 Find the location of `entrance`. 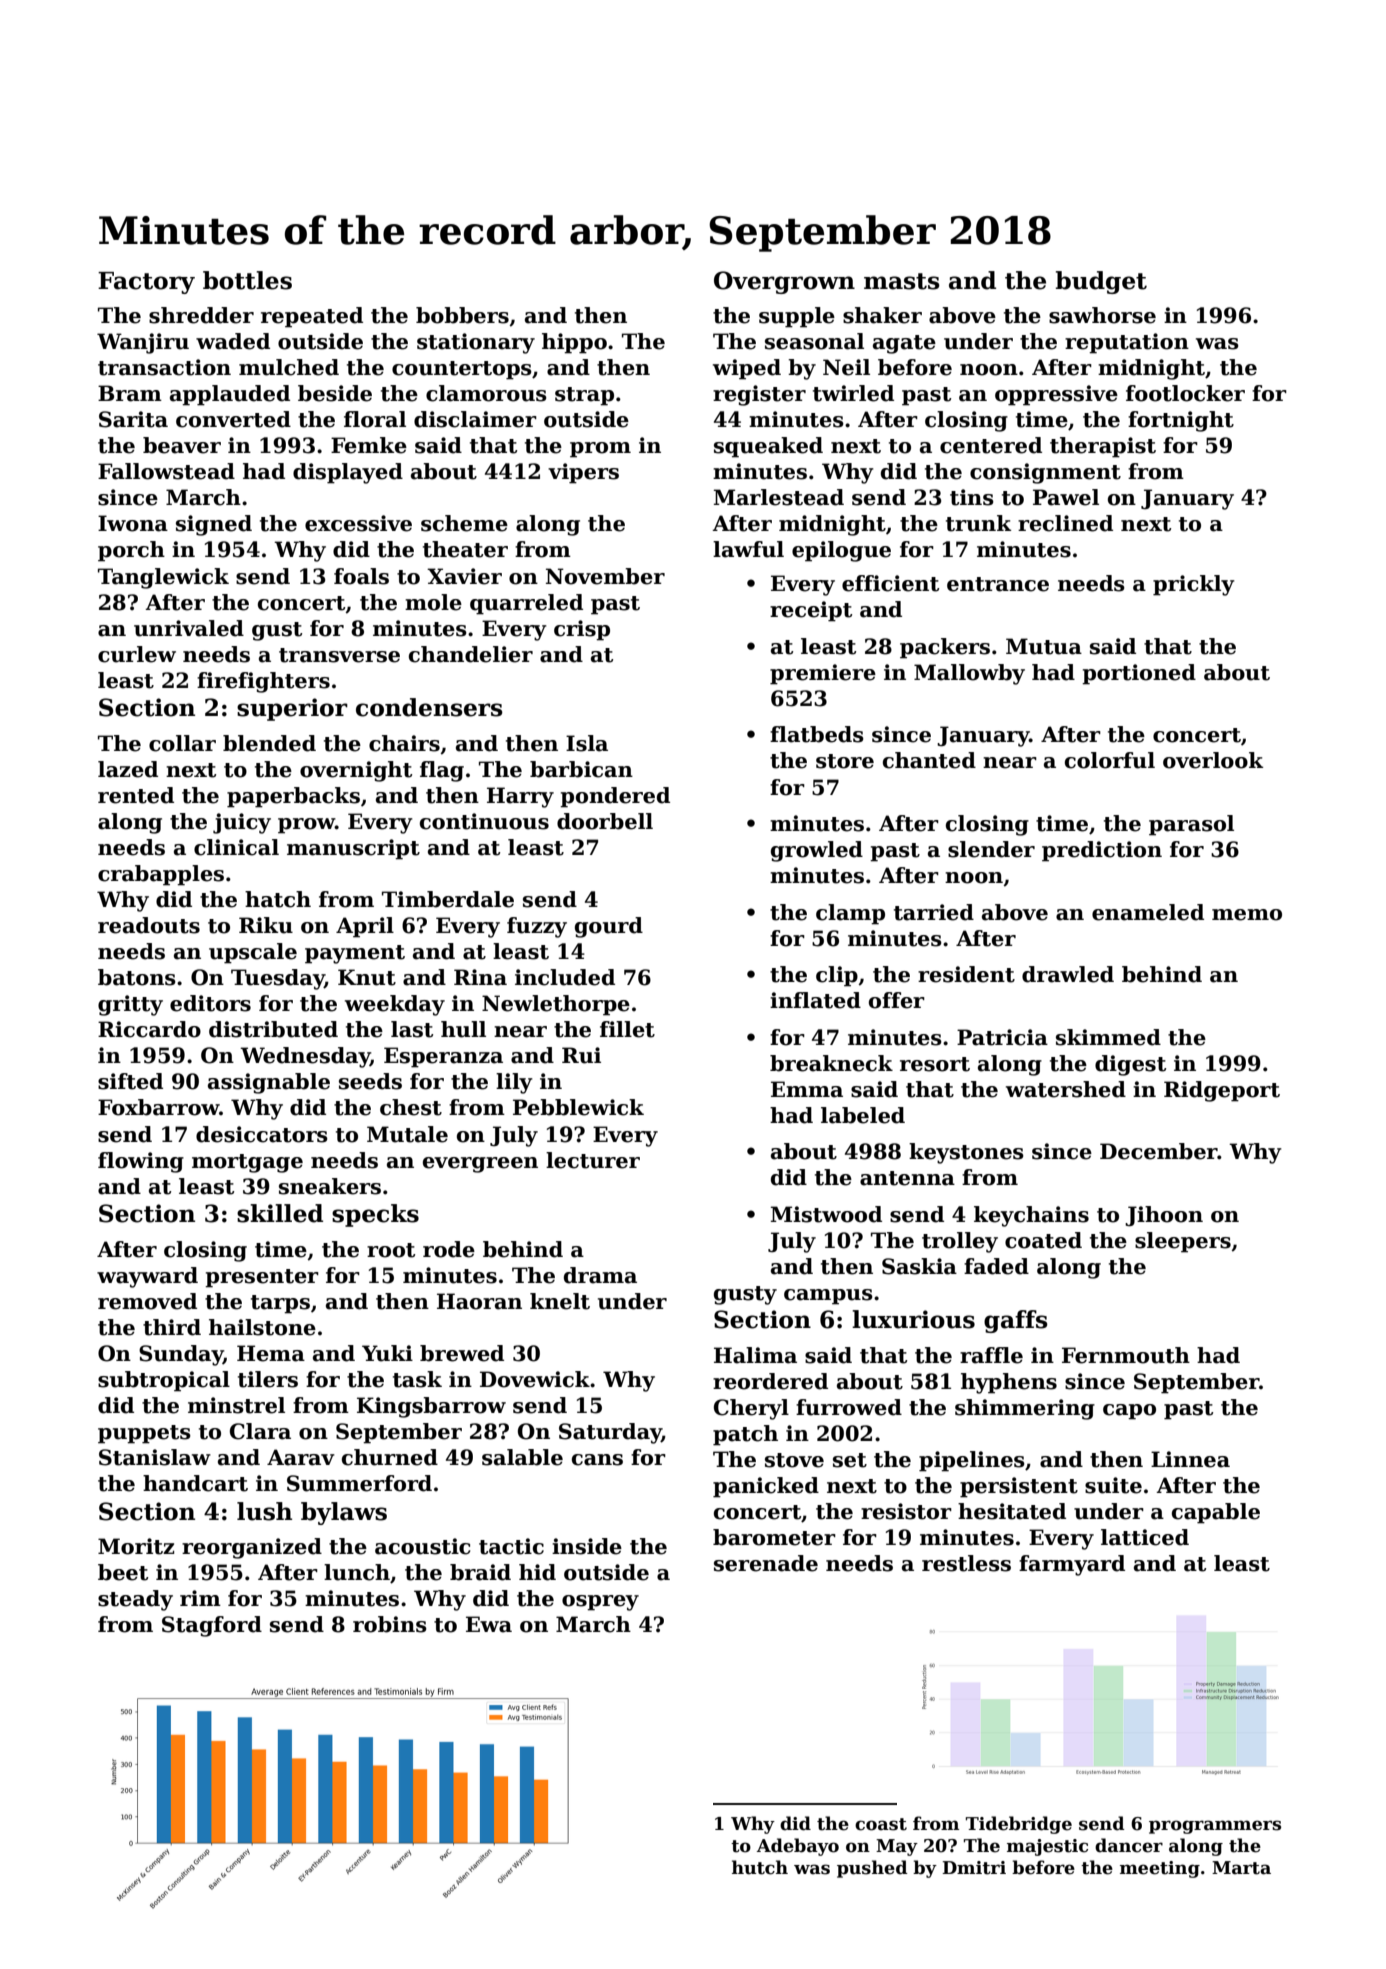

entrance is located at coordinates (998, 584).
